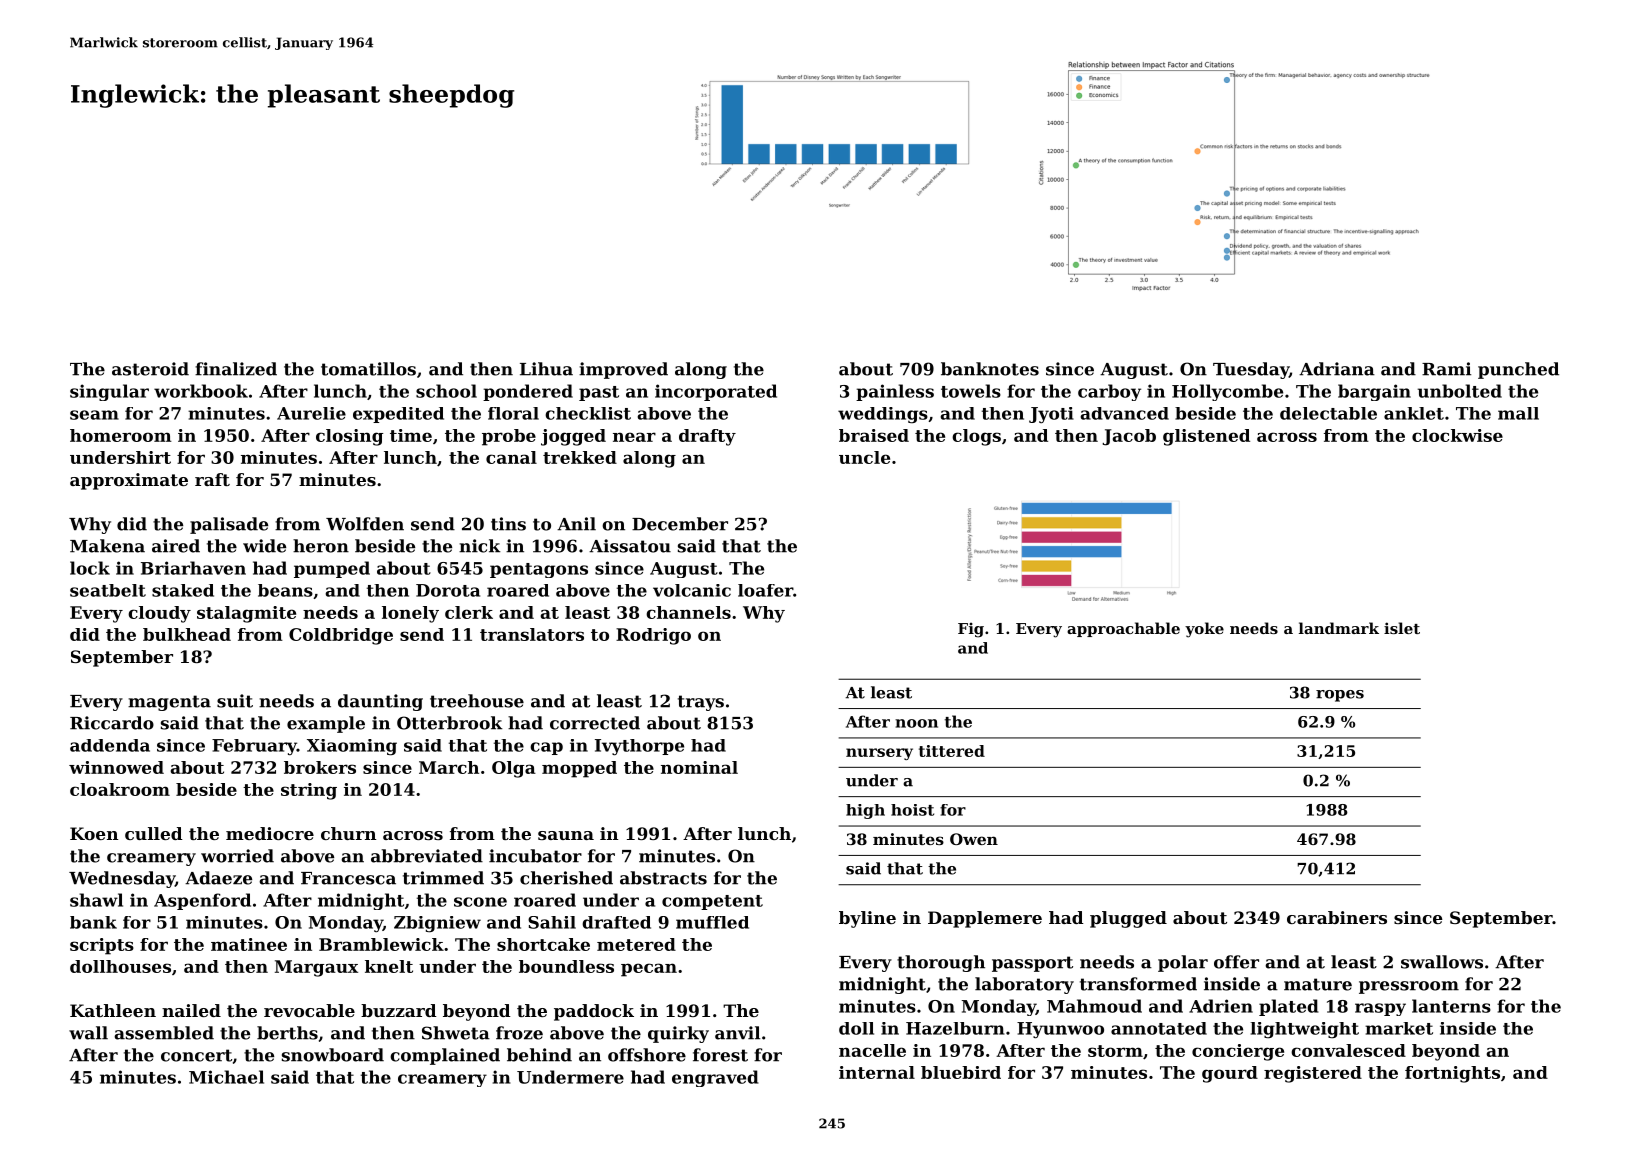 The width and height of the screenshot is (1637, 1158). I want to click on uncle, so click(864, 457).
